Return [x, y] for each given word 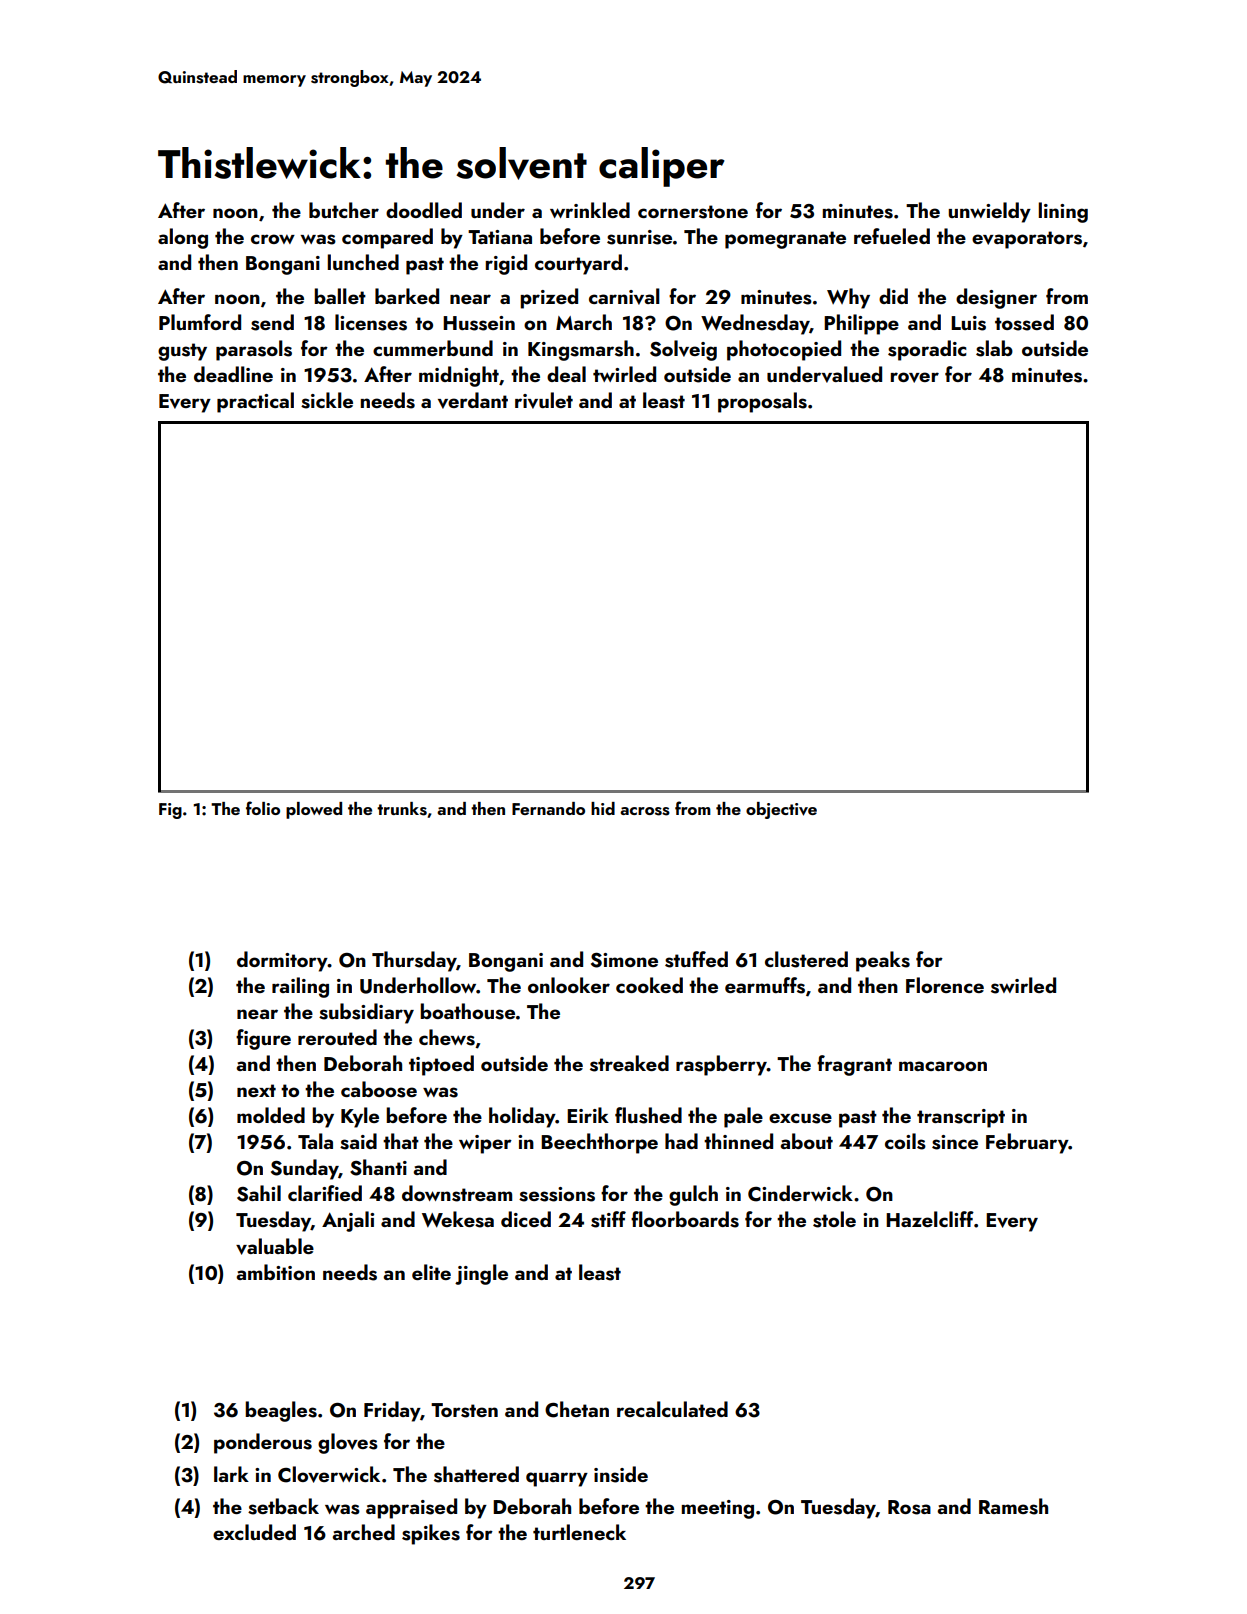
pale [743, 1117]
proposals [762, 402]
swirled [1023, 985]
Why [848, 298]
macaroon [943, 1066]
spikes [431, 1534]
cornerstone [693, 212]
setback [283, 1506]
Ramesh [1013, 1506]
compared [387, 238]
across [645, 811]
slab [994, 348]
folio [263, 808]
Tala [315, 1141]
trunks [402, 809]
